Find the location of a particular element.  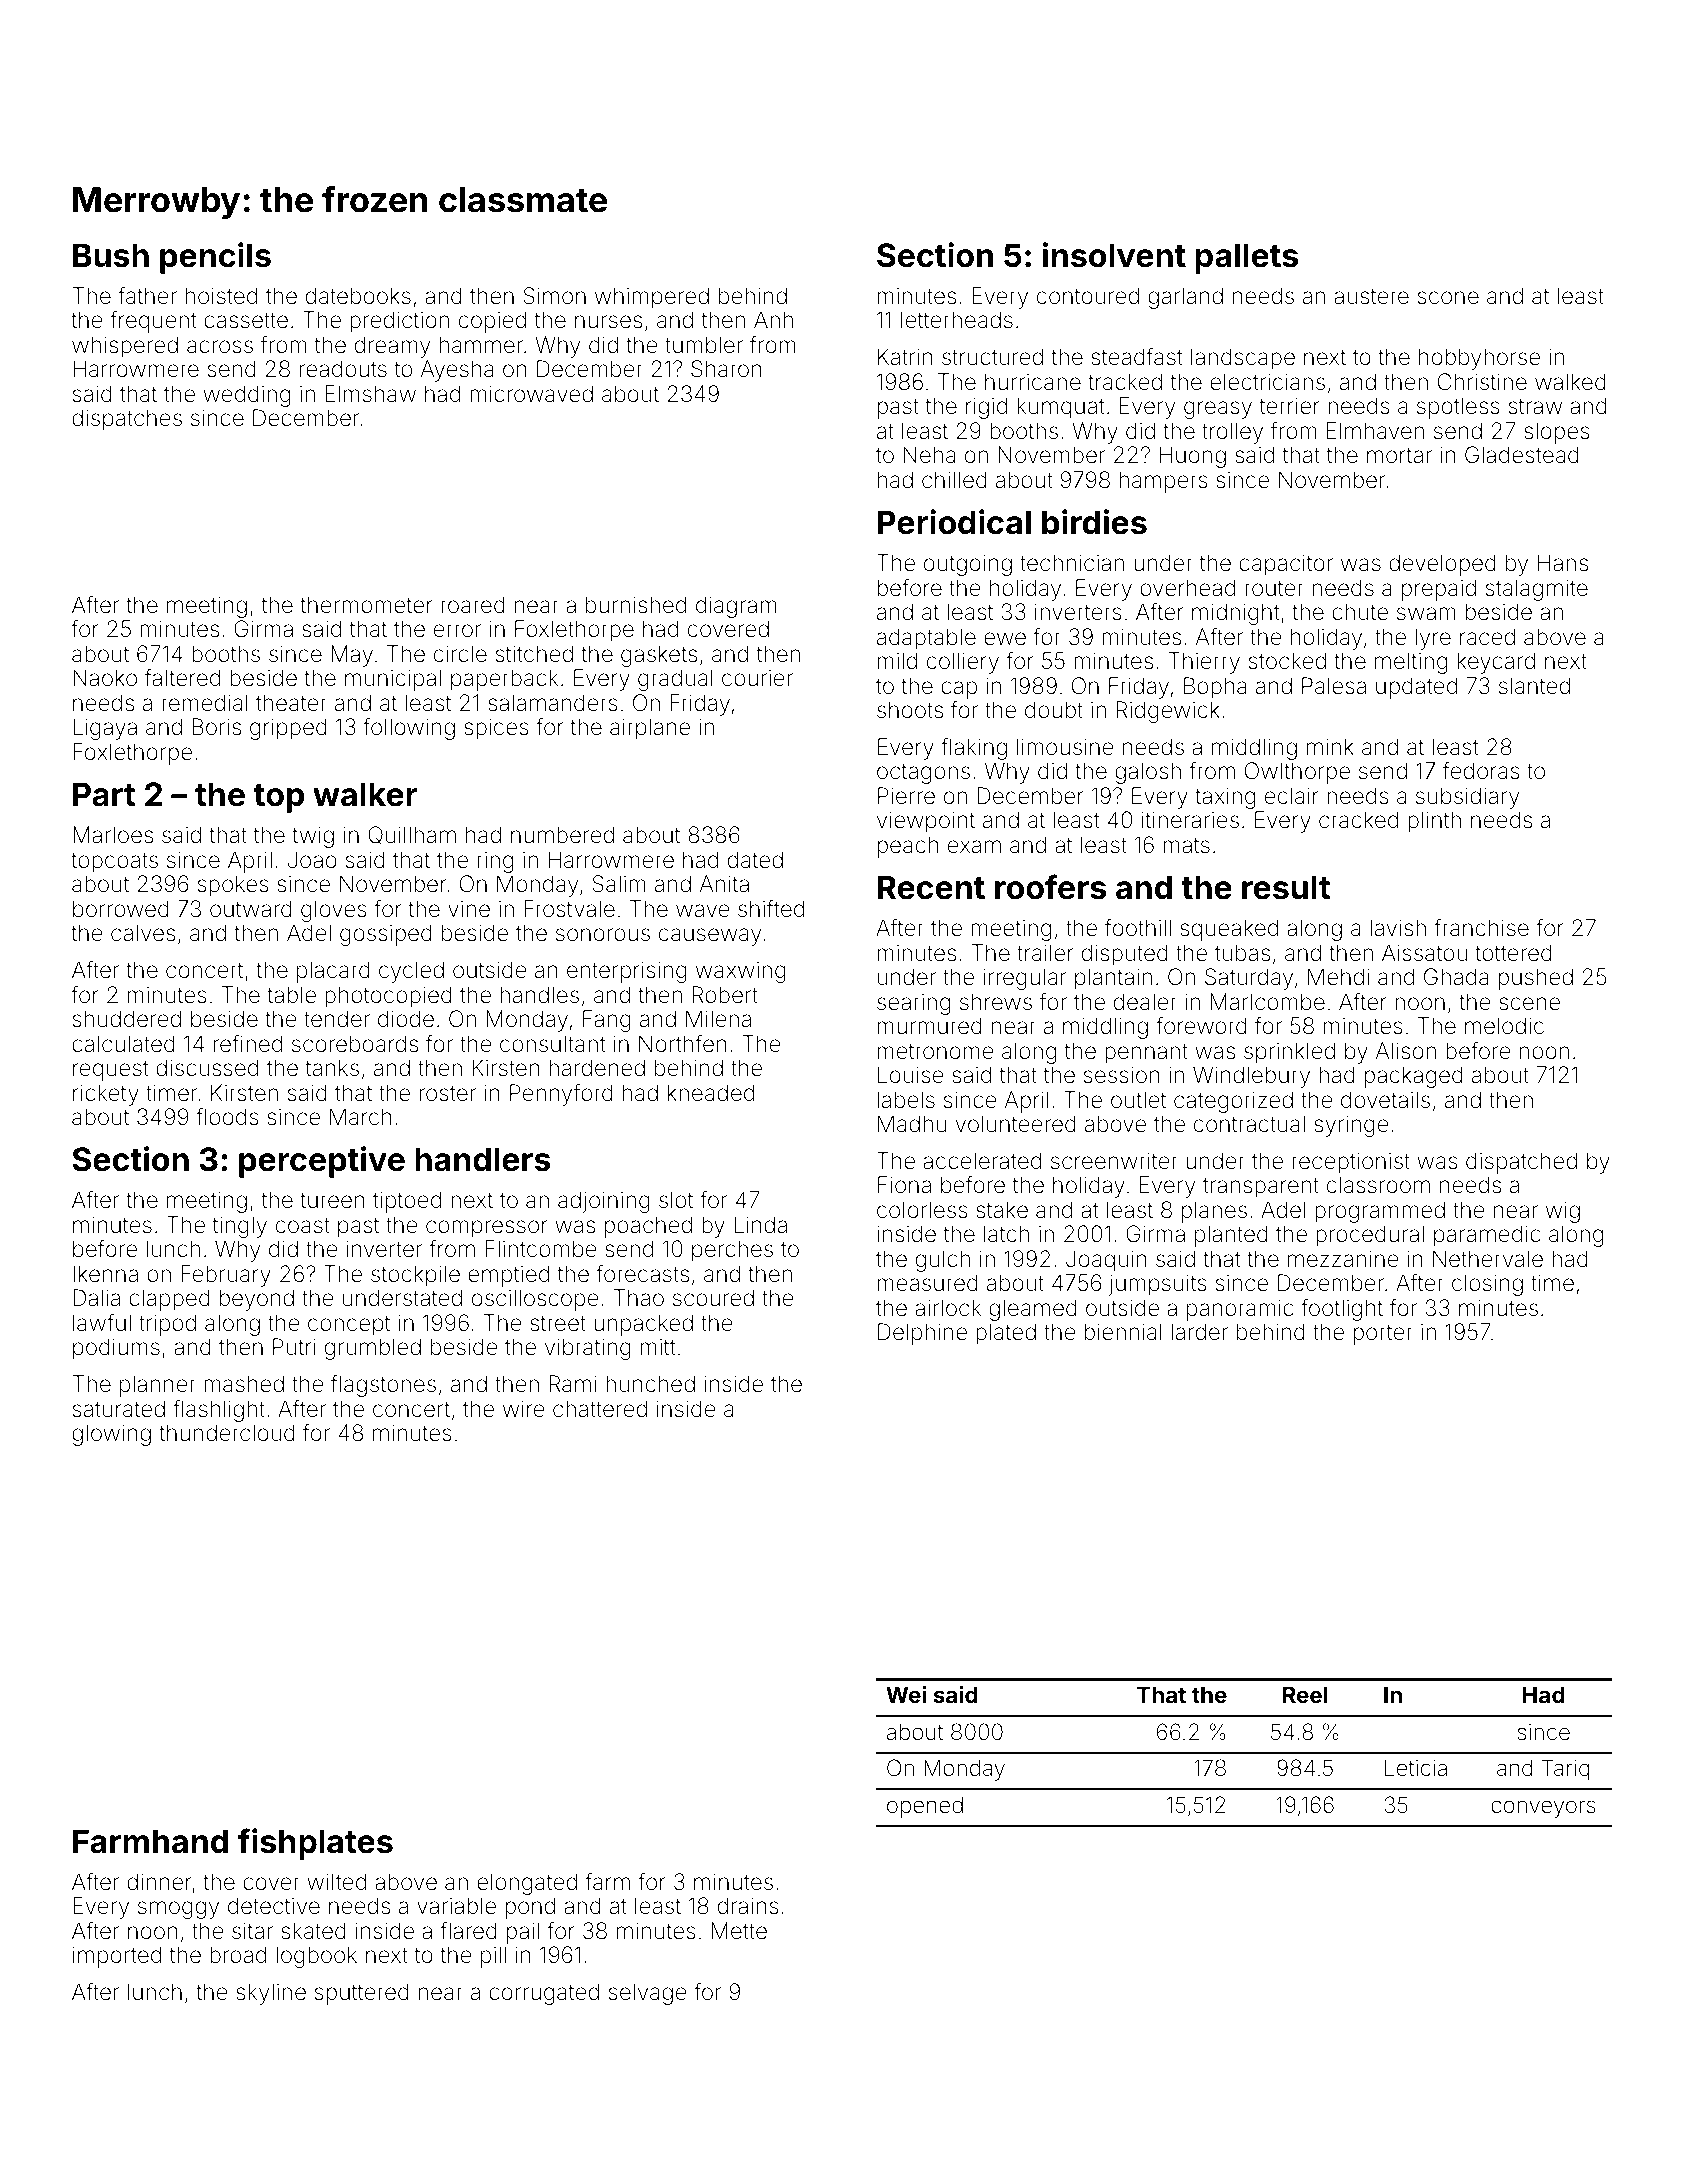

coast is located at coordinates (303, 1225).
